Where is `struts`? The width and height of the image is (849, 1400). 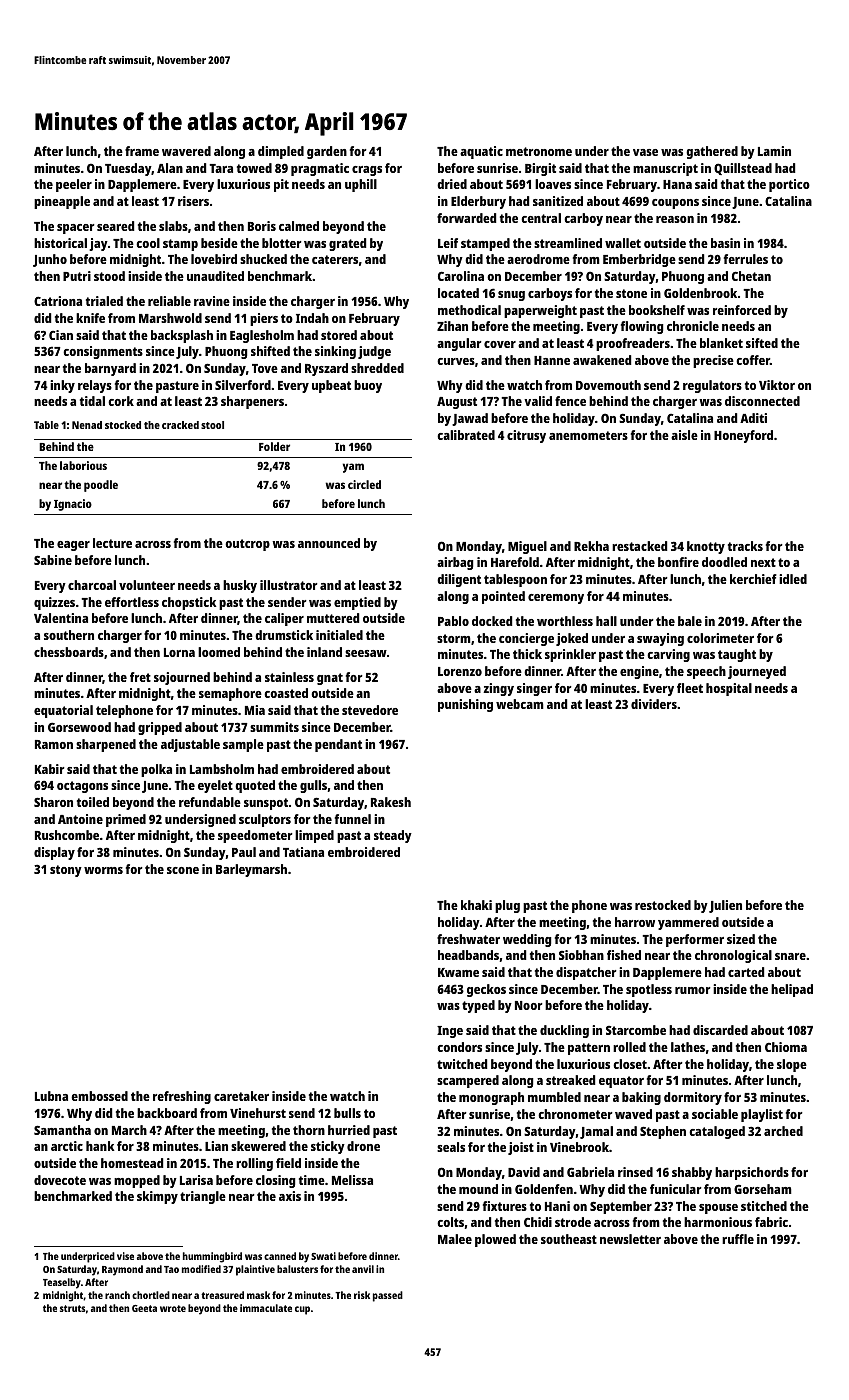 struts is located at coordinates (72, 1308).
